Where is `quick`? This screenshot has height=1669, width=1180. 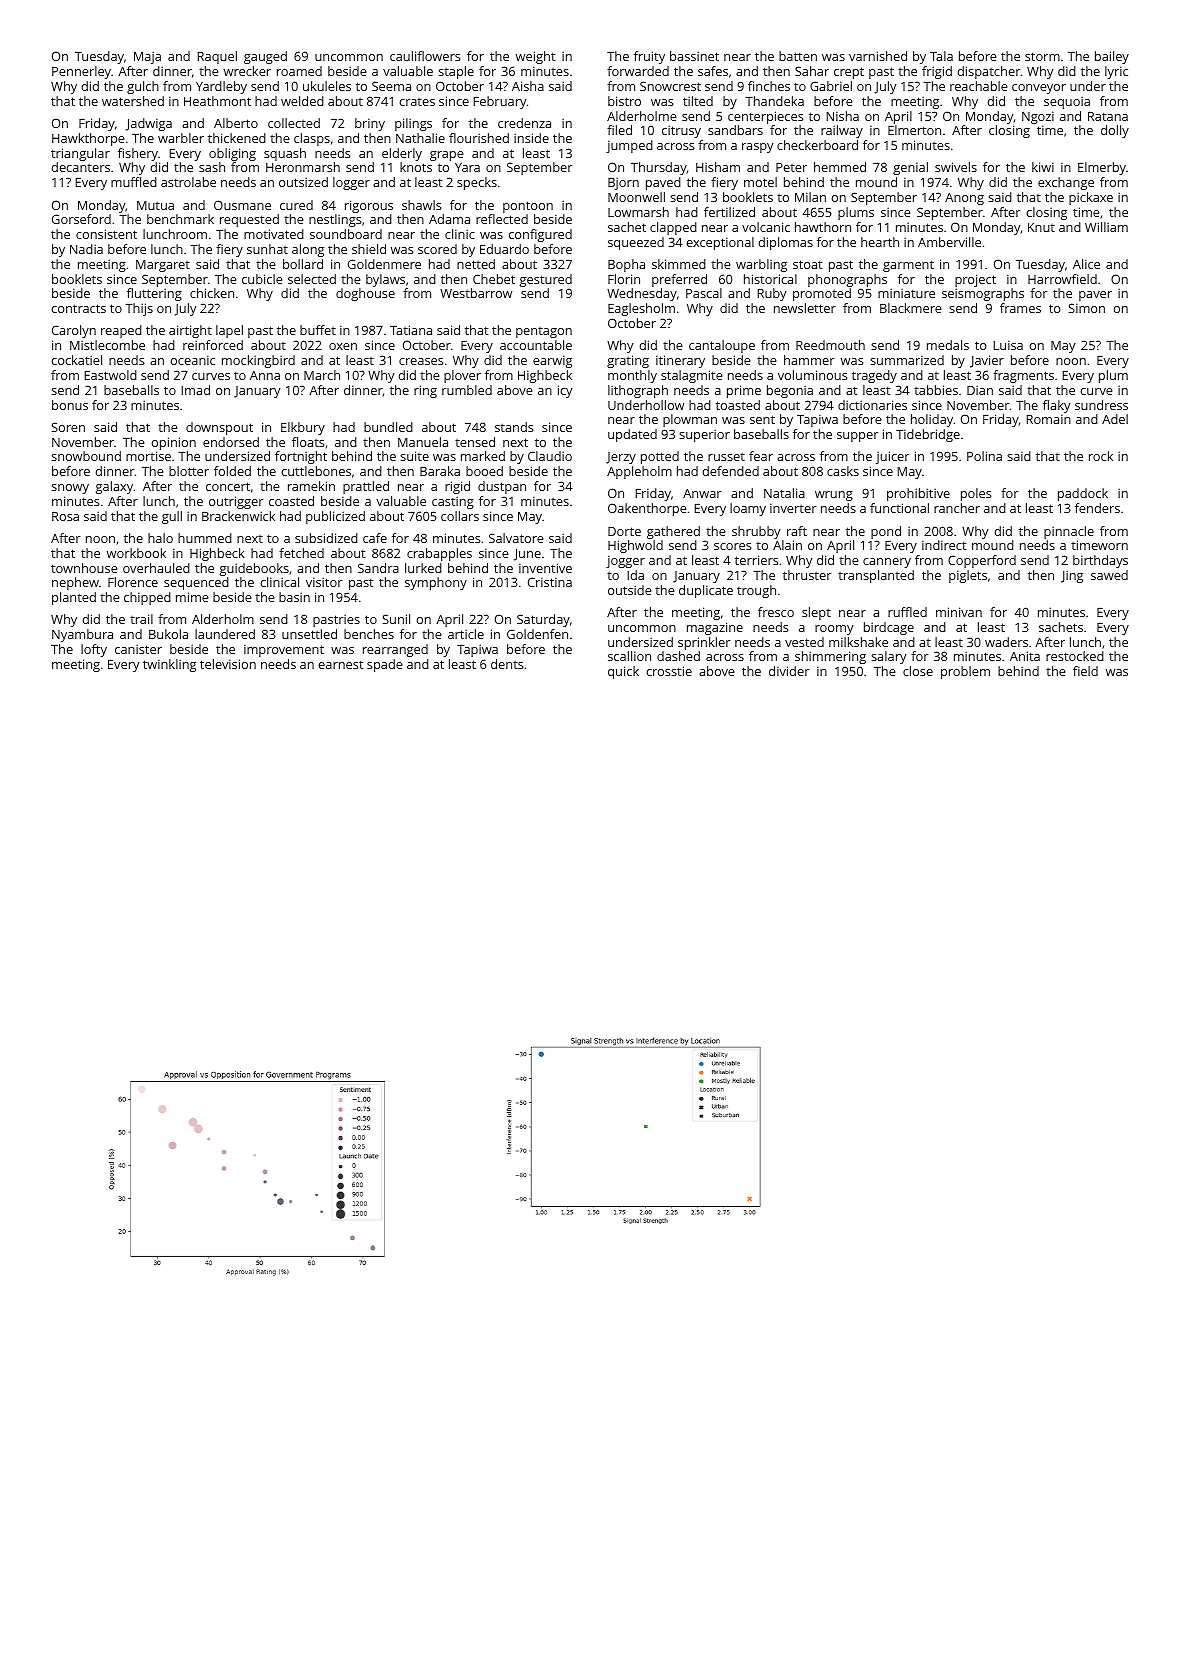 quick is located at coordinates (623, 672).
